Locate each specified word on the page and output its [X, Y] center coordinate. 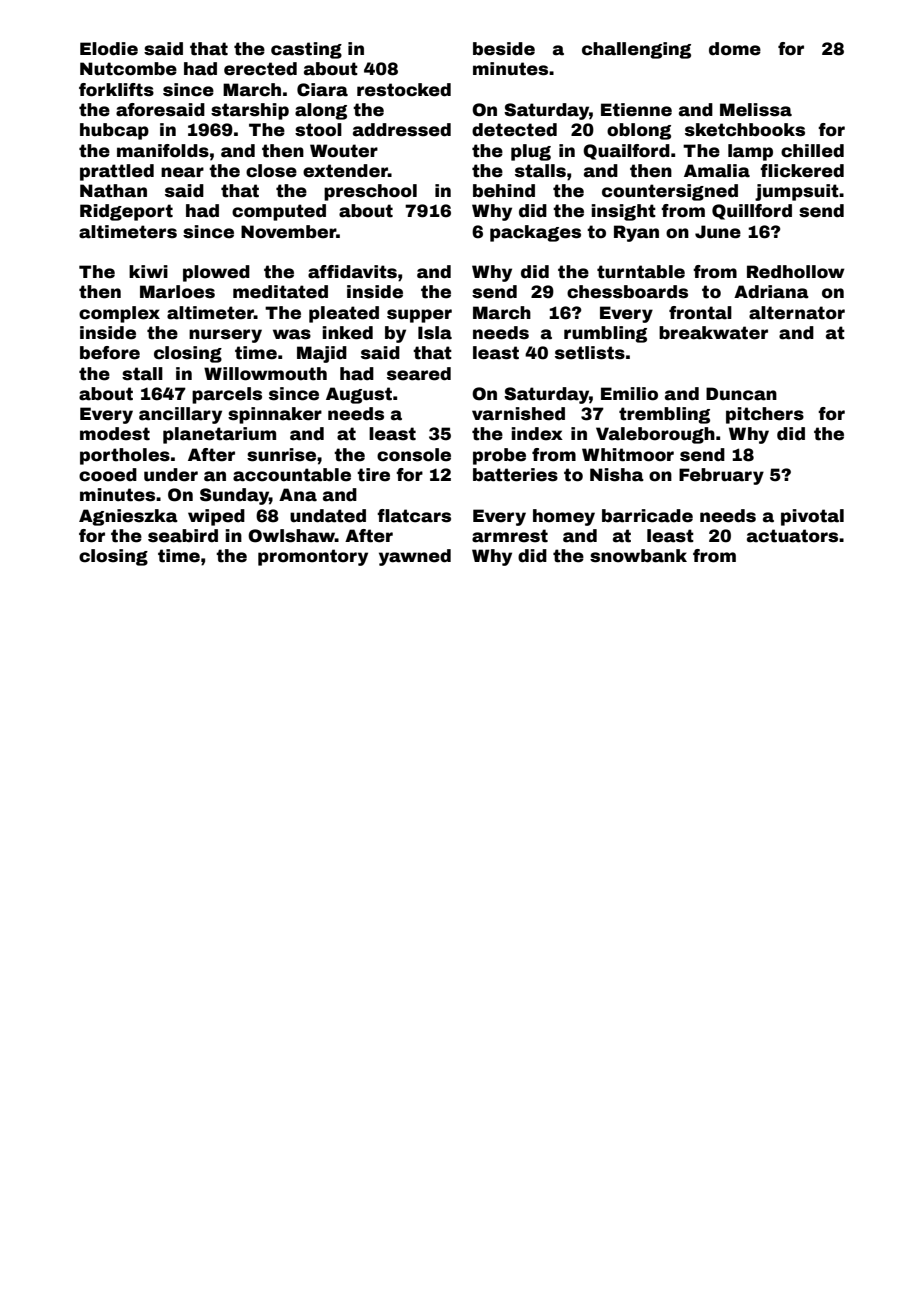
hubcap [114, 131]
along [321, 111]
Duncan [741, 394]
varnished [518, 414]
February [721, 476]
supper [419, 316]
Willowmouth [265, 374]
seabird [183, 536]
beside [504, 49]
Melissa [756, 110]
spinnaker [275, 415]
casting [306, 50]
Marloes [177, 292]
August [359, 395]
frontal [700, 313]
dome [735, 49]
